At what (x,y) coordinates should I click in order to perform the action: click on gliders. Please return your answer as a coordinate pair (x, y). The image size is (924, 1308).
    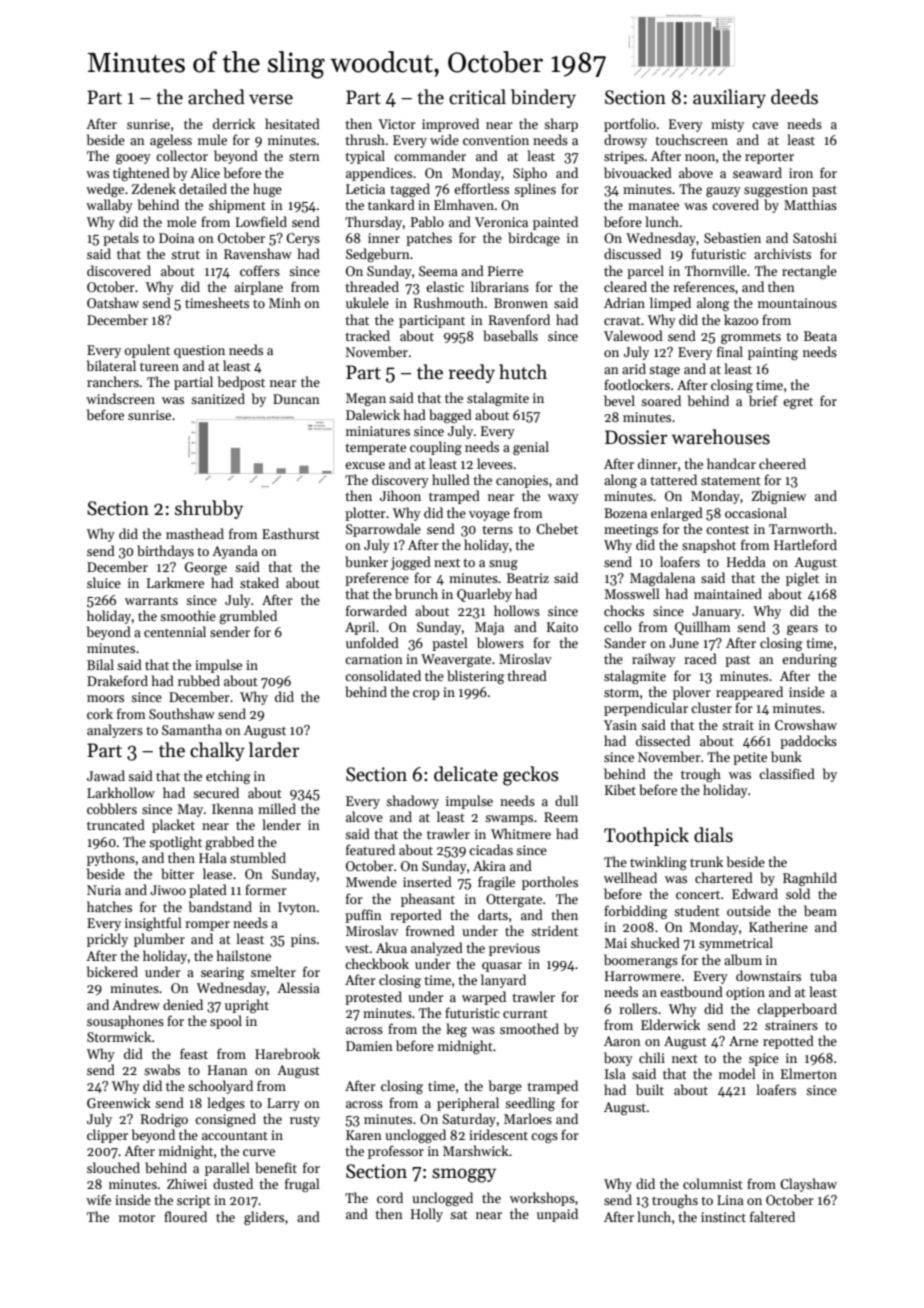
    Looking at the image, I should click on (264, 1218).
